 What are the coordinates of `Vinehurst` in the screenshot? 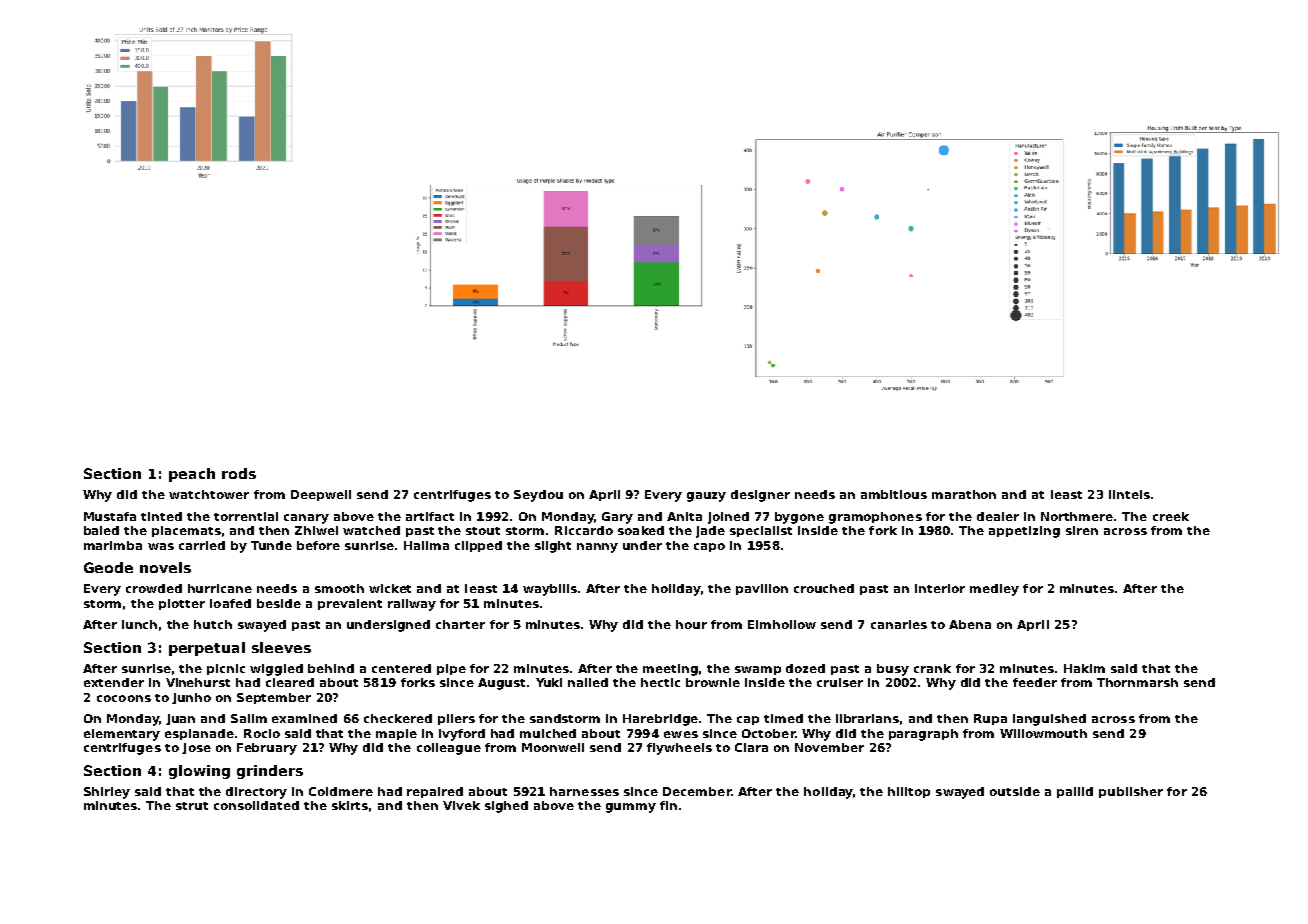 It's located at (198, 682).
